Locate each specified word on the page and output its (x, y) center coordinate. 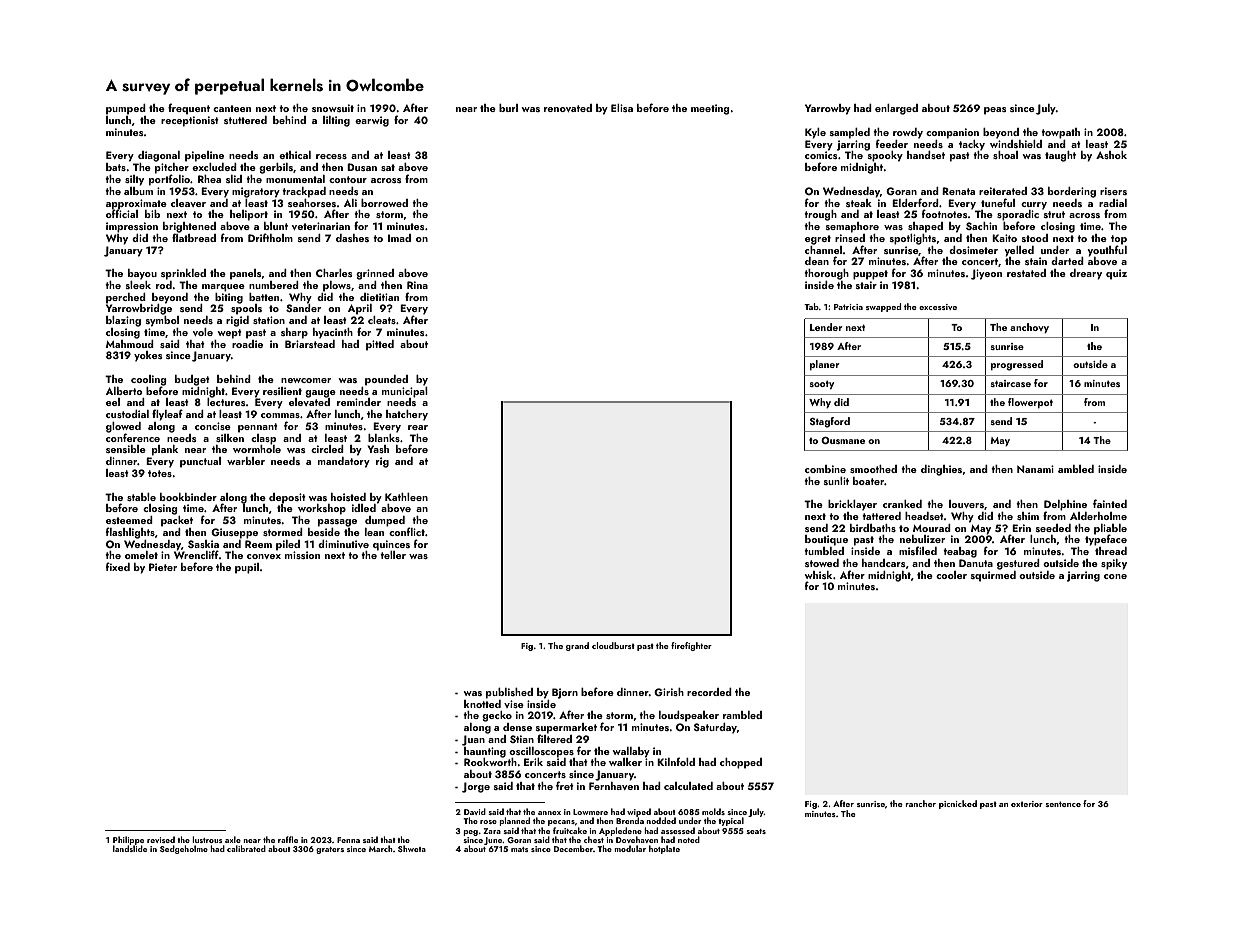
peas (995, 111)
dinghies (941, 470)
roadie (247, 344)
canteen (232, 108)
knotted (482, 704)
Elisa (622, 108)
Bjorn (565, 693)
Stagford (830, 422)
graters (330, 850)
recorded (709, 692)
